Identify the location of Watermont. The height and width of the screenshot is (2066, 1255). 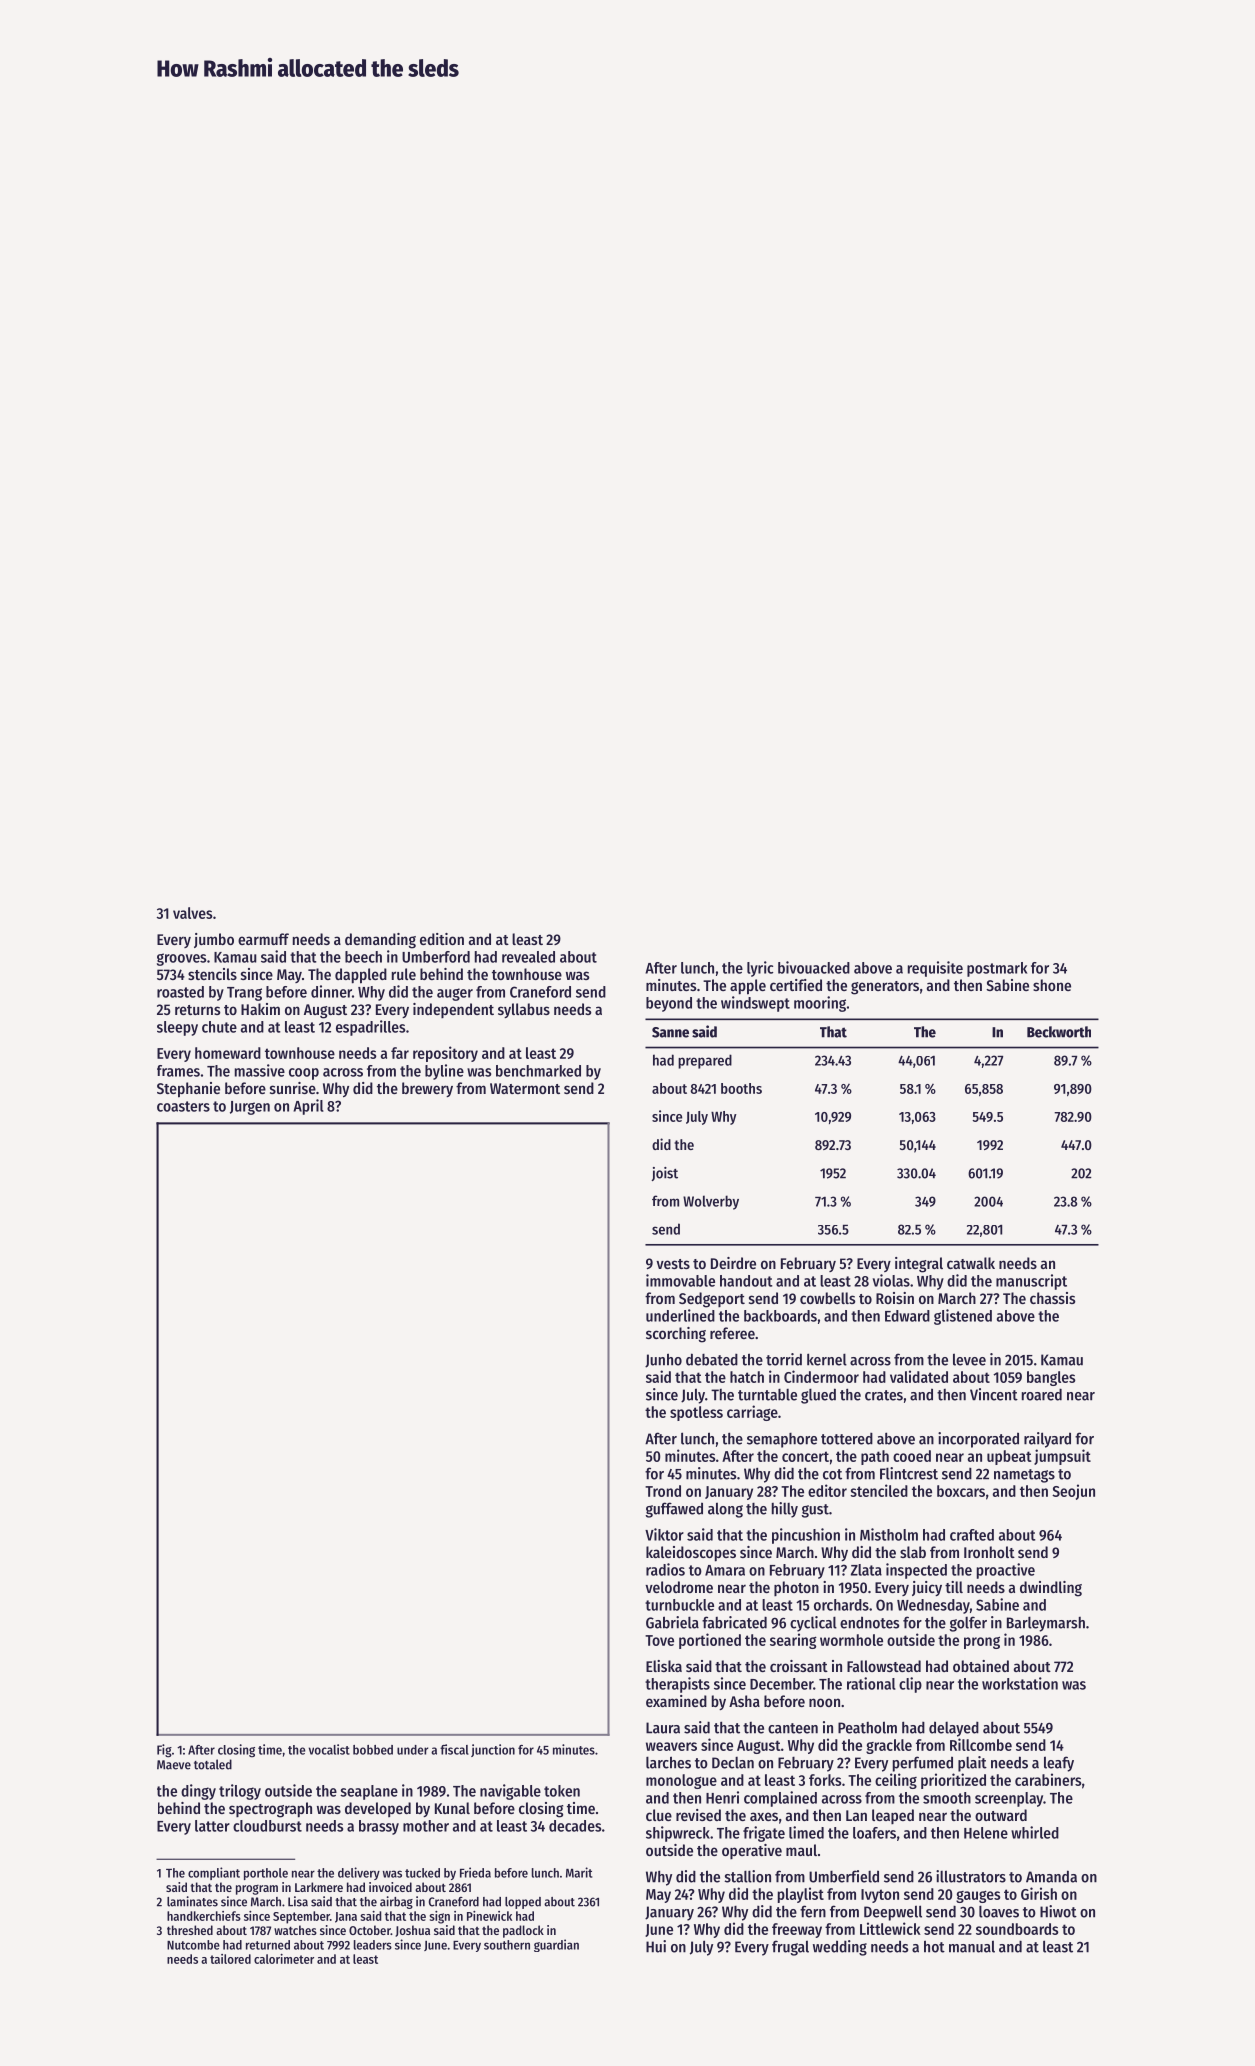
(525, 1088).
